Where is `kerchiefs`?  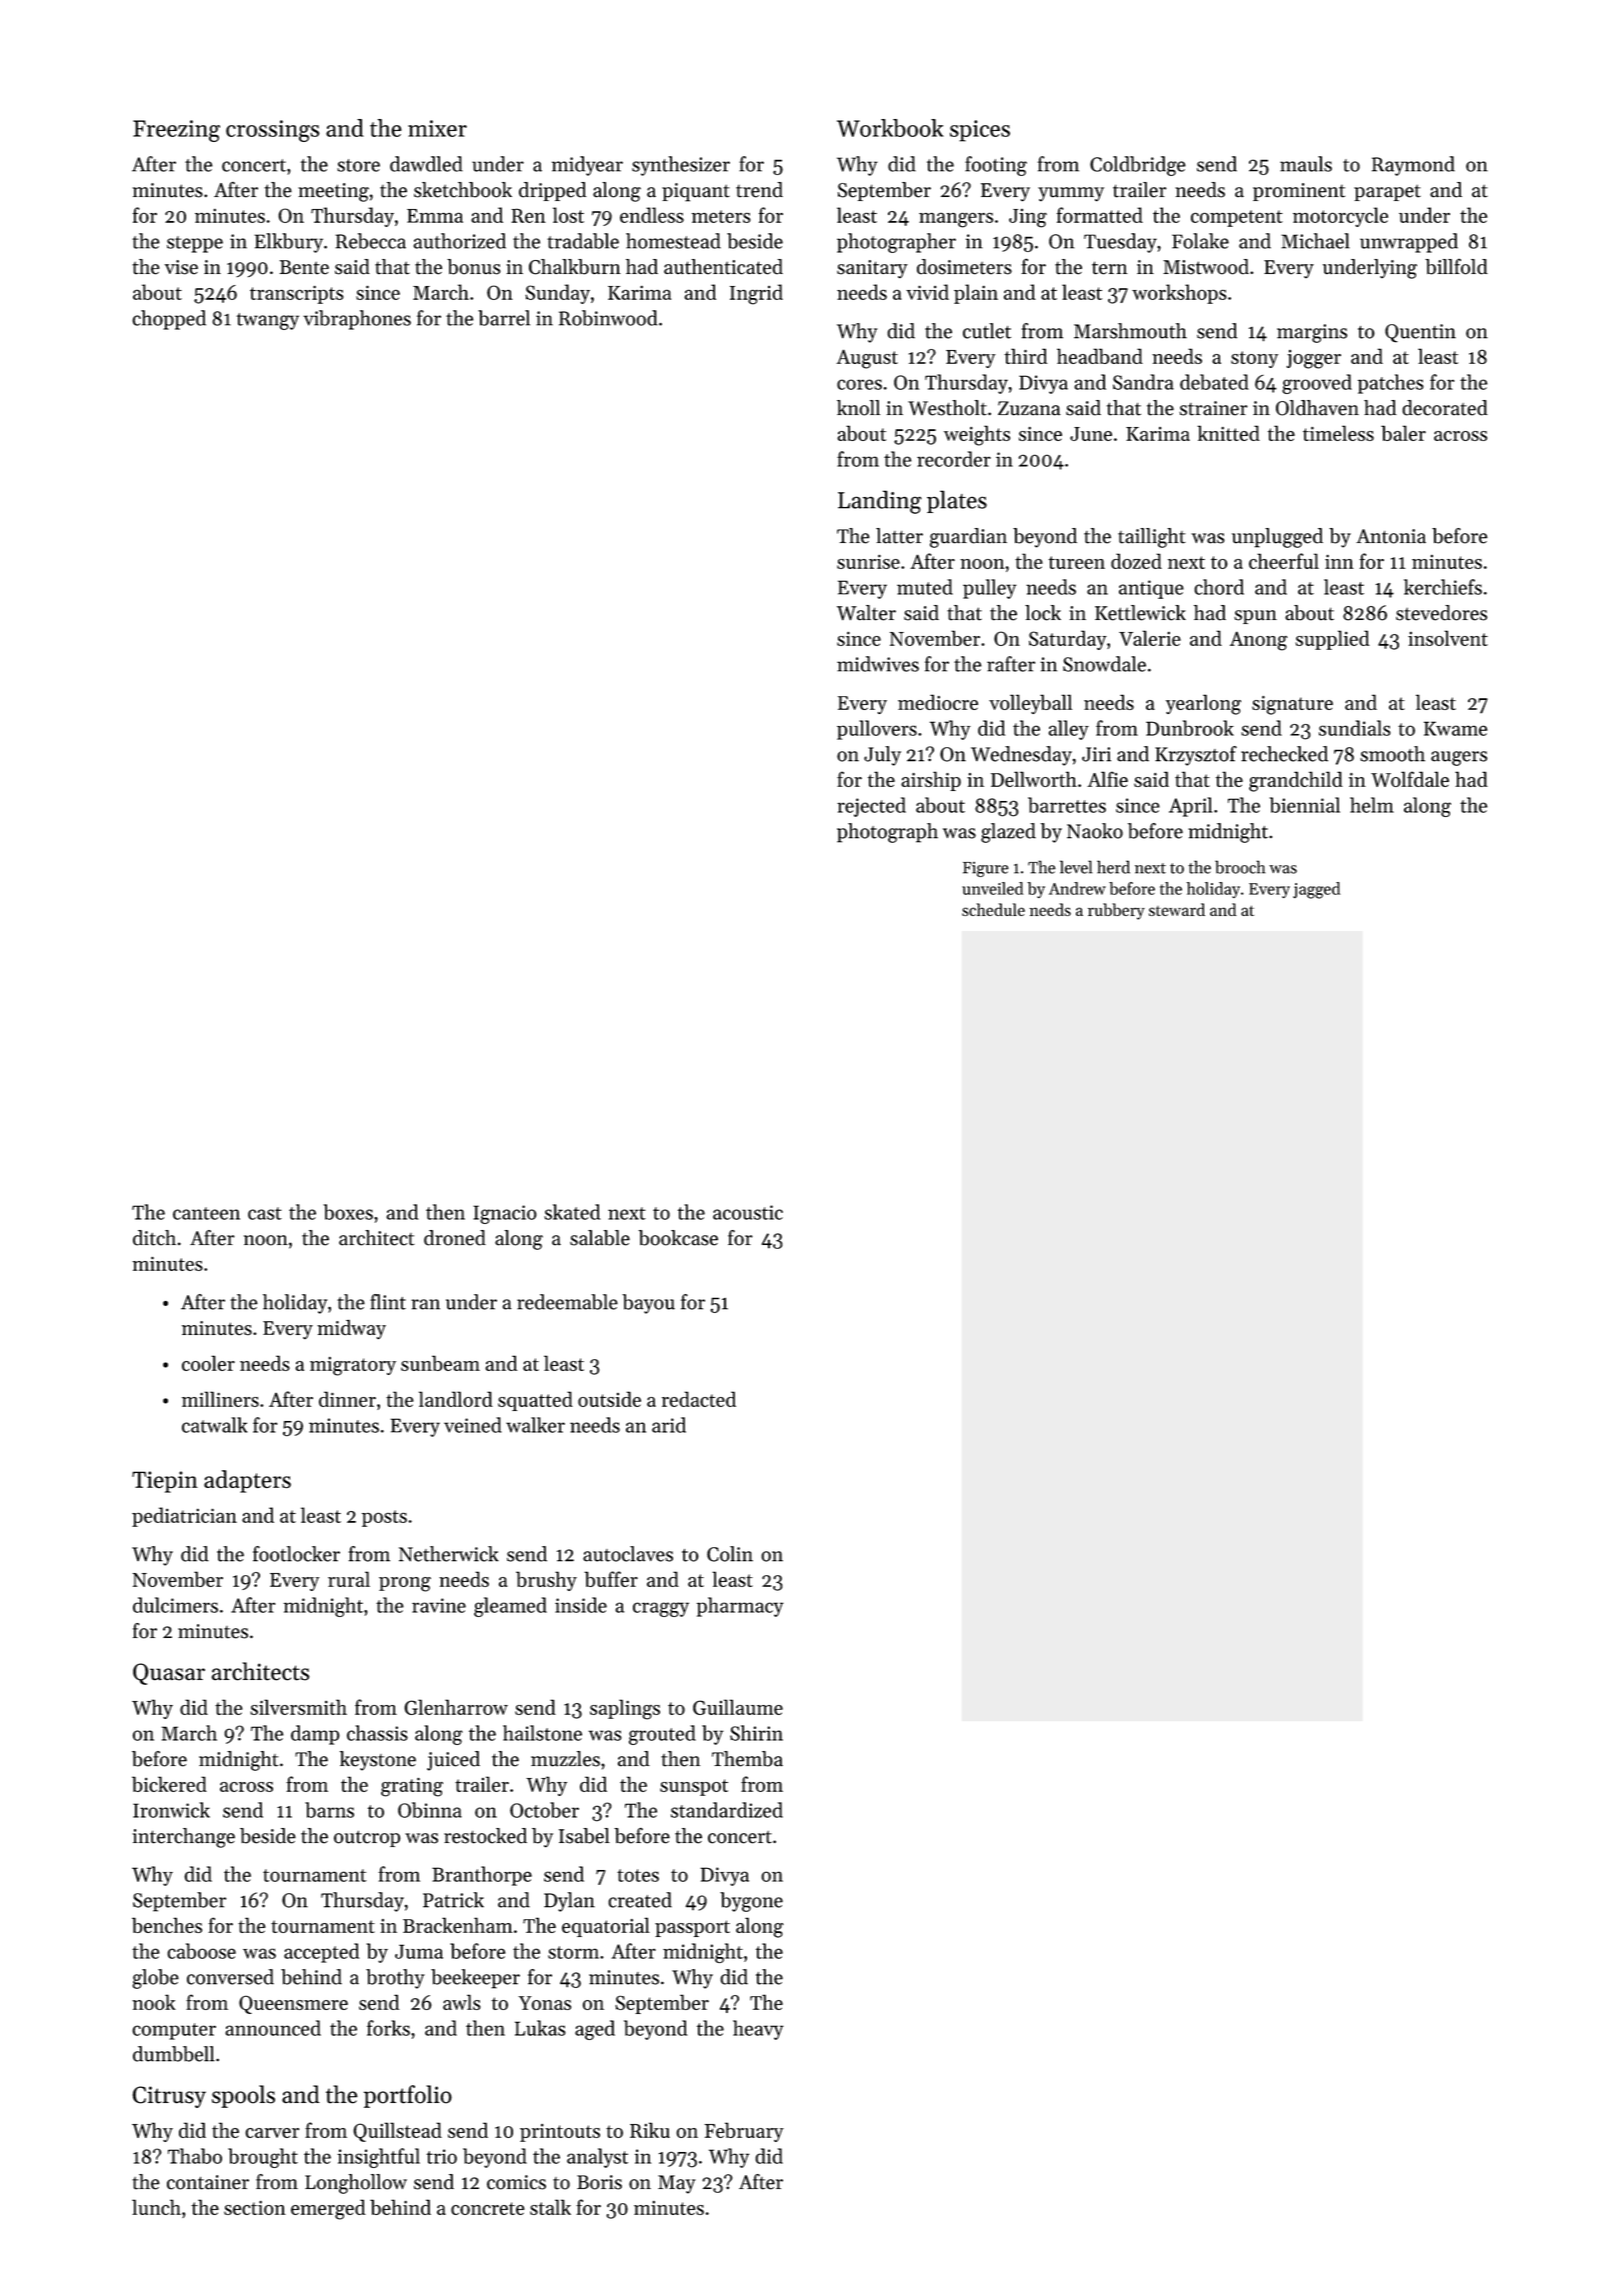
kerchiefs is located at coordinates (1443, 587).
